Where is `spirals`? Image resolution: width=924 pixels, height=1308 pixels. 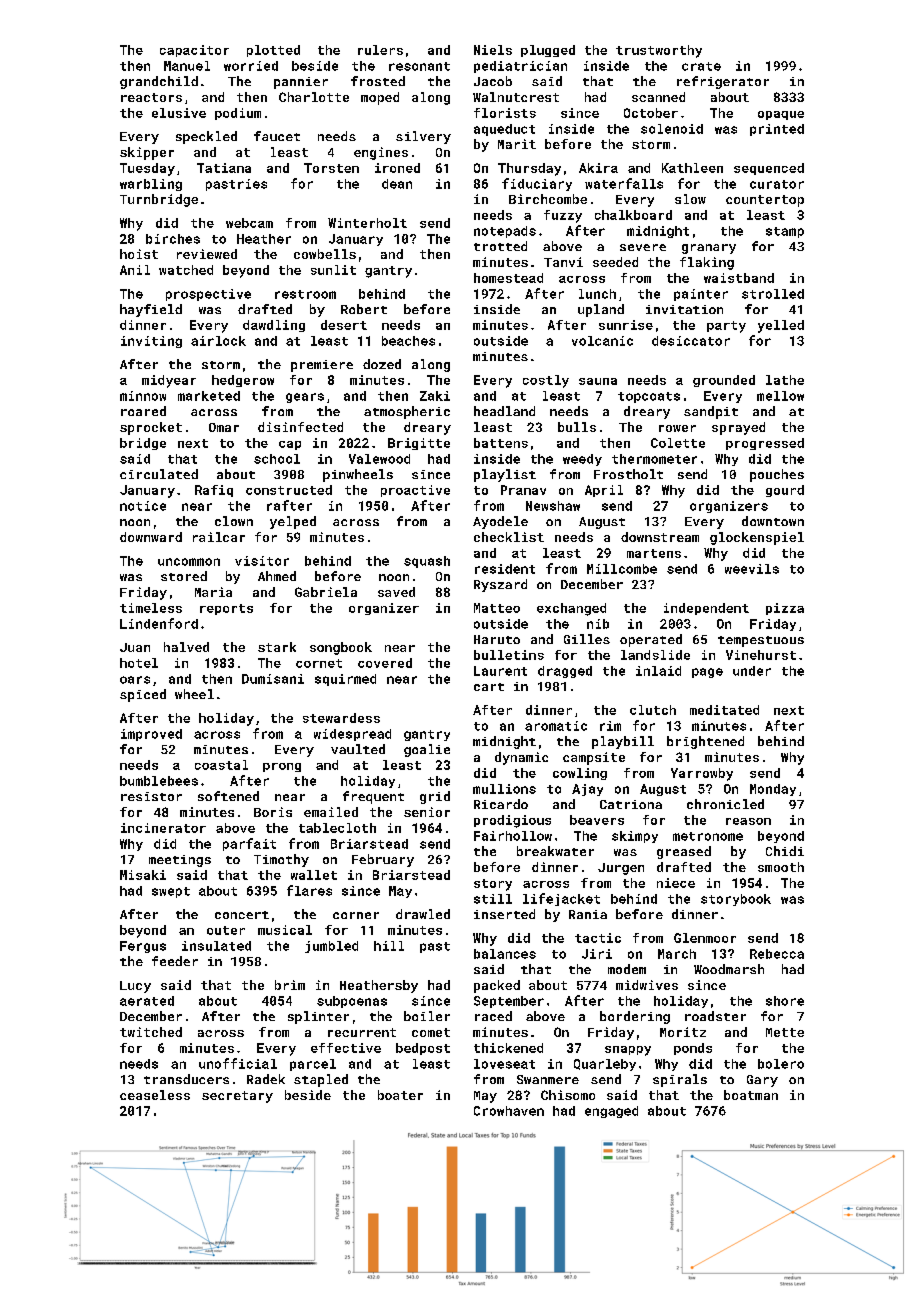 spirals is located at coordinates (680, 1080).
